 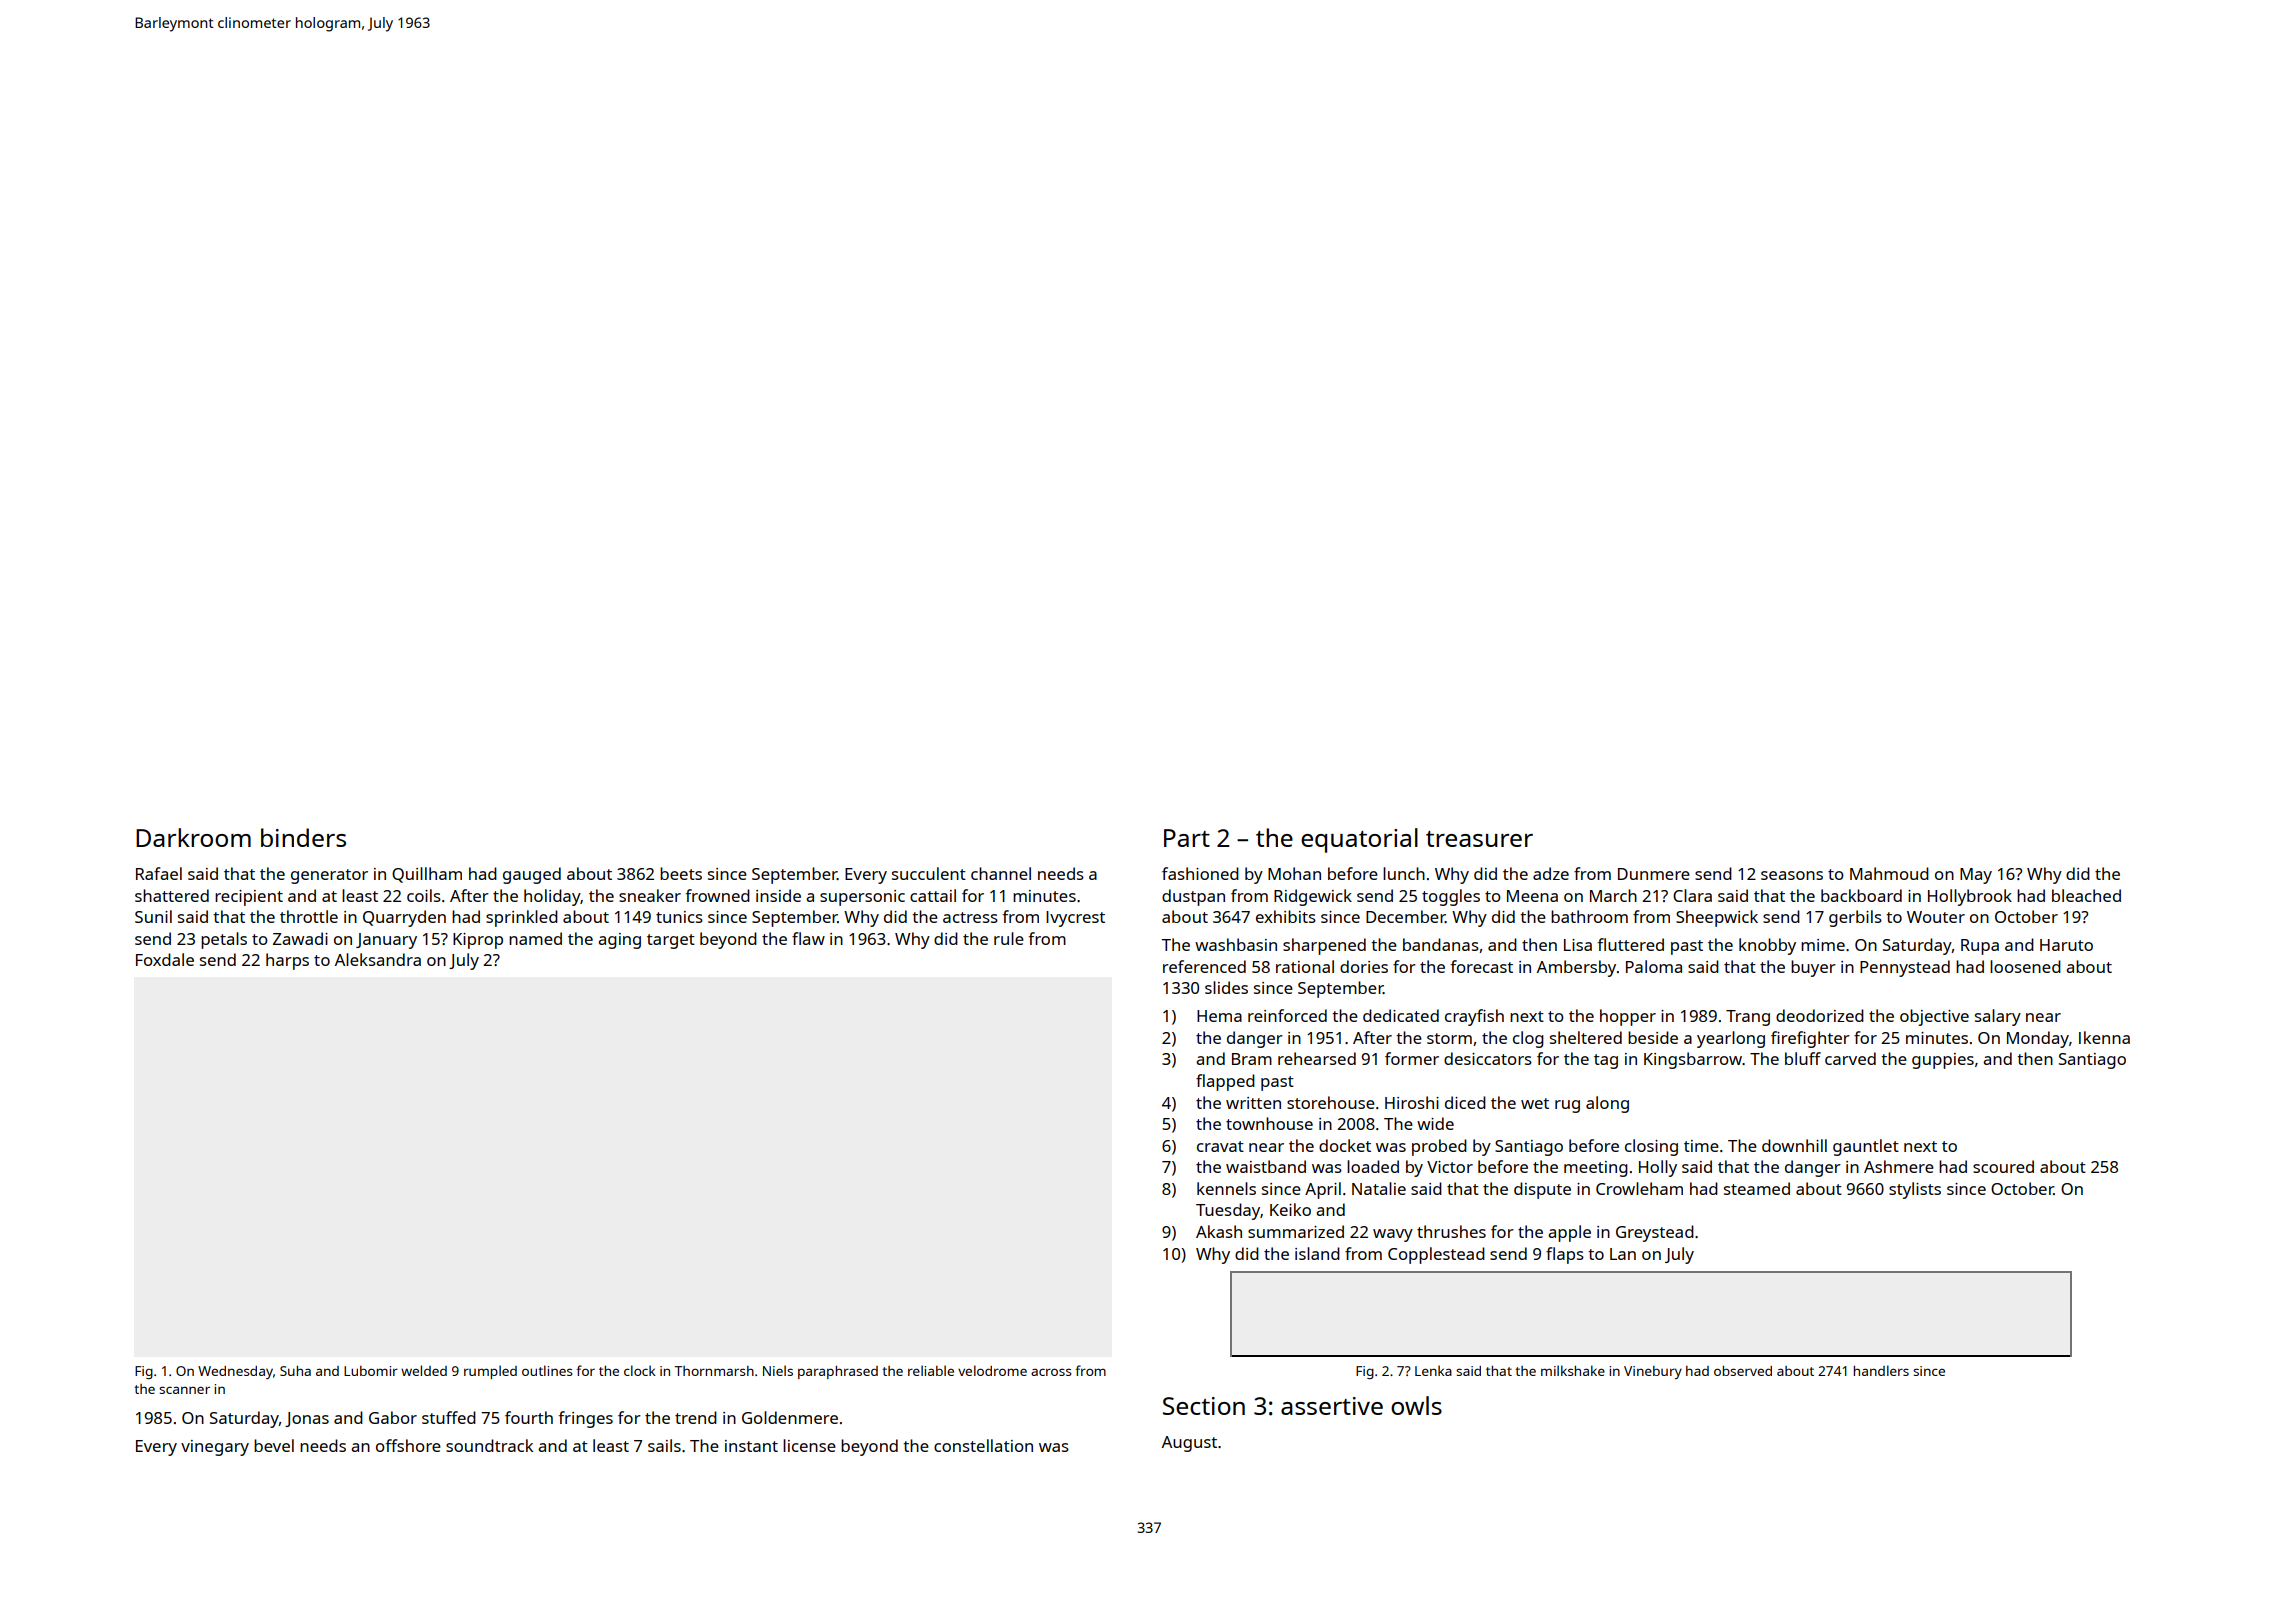 What do you see at coordinates (1889, 873) in the image?
I see `Mahmoud` at bounding box center [1889, 873].
